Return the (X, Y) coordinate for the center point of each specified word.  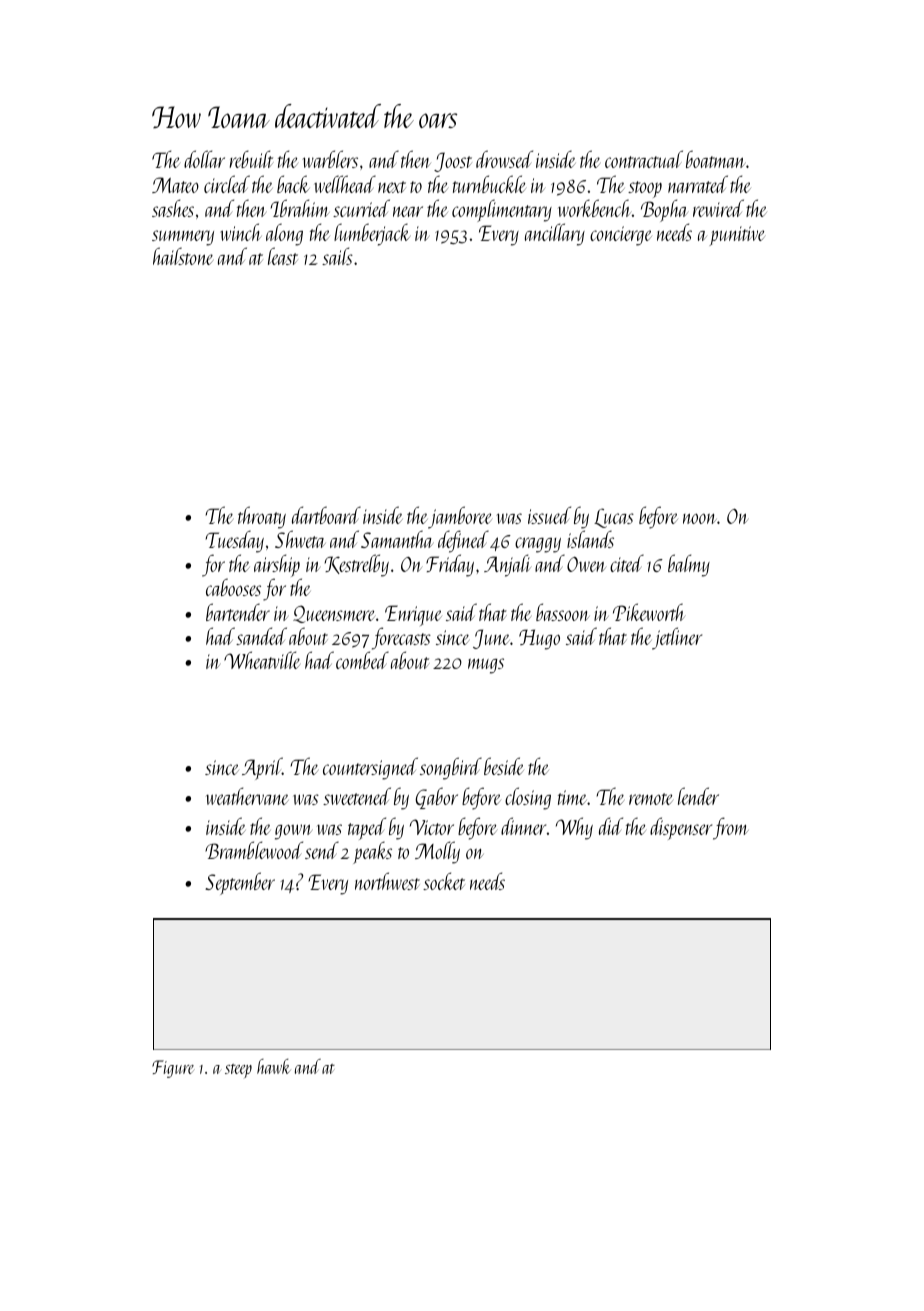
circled (227, 184)
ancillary (555, 234)
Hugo (539, 639)
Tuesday (235, 541)
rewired (718, 208)
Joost (453, 162)
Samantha (397, 539)
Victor (432, 827)
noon (700, 518)
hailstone (183, 256)
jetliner (677, 638)
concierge (621, 236)
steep (238, 1071)
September (240, 883)
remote (651, 799)
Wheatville (262, 660)
